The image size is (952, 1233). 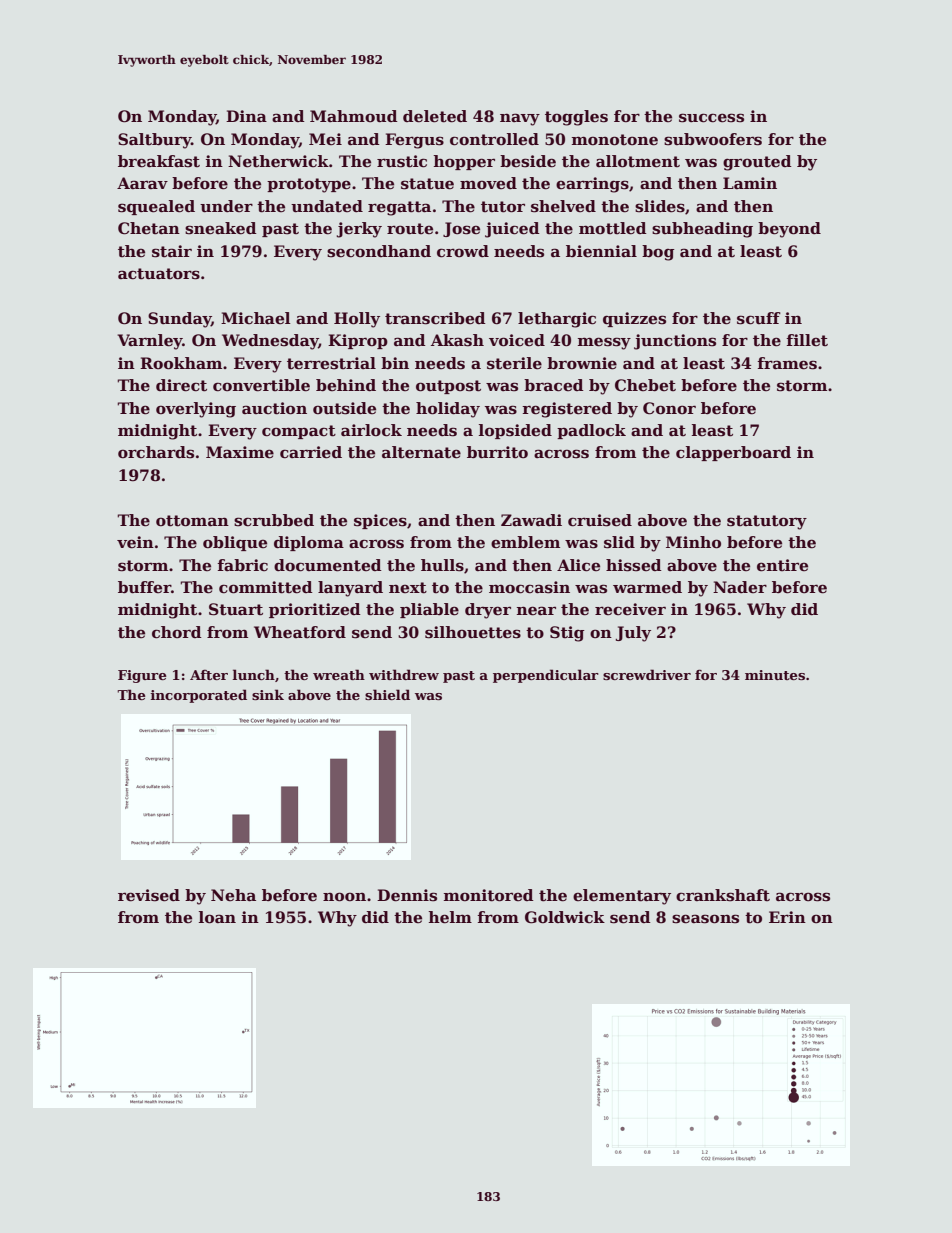 I want to click on revised, so click(x=149, y=895).
